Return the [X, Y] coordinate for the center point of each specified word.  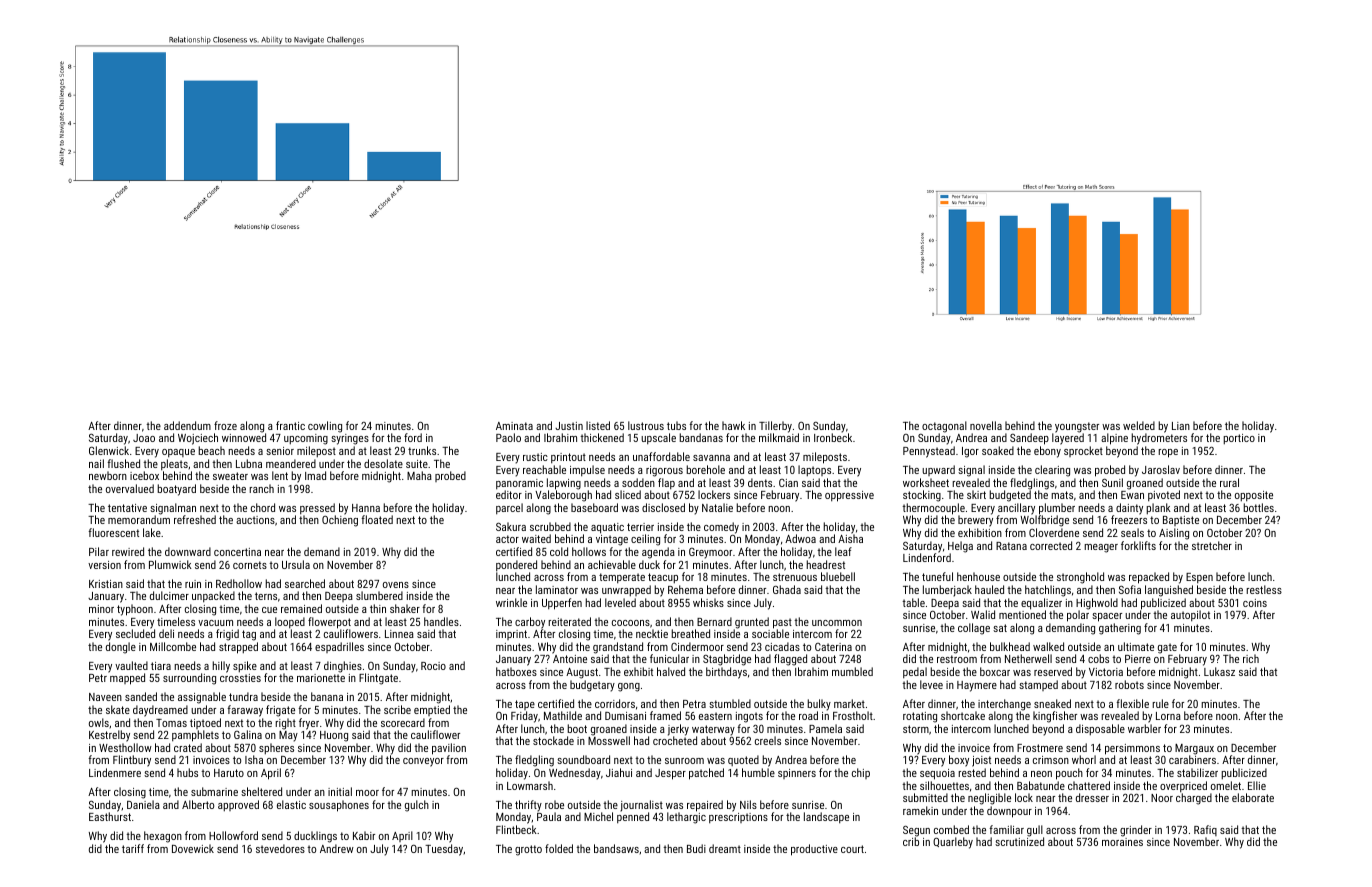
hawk [733, 425]
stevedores [280, 848]
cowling [325, 427]
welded [1139, 425]
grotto [528, 850]
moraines [1122, 842]
